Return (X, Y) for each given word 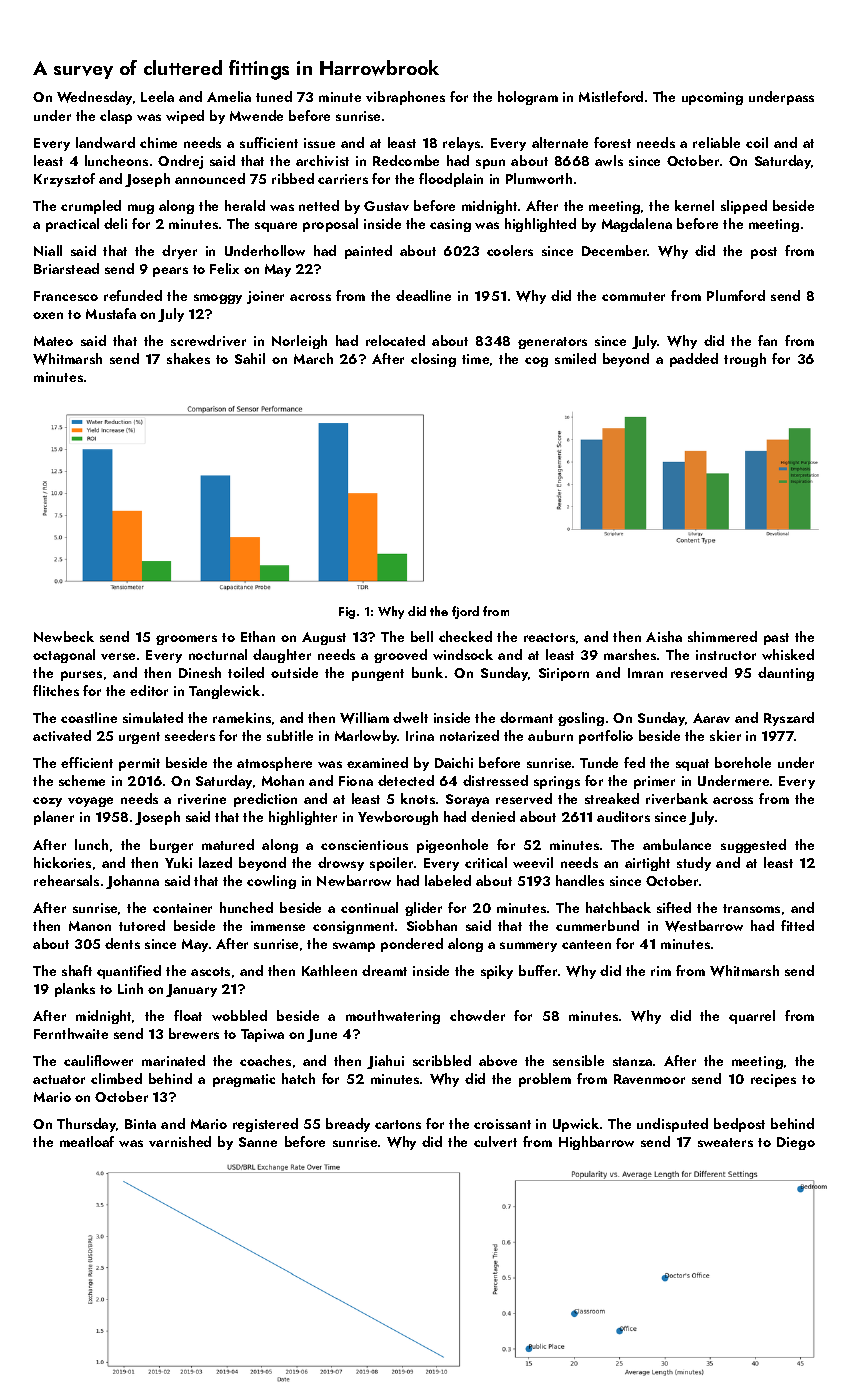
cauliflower (98, 1060)
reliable (716, 142)
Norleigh (299, 342)
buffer (538, 970)
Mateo (53, 341)
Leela (157, 96)
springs (557, 782)
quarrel (752, 1017)
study (694, 864)
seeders (190, 735)
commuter (633, 296)
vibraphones (405, 98)
